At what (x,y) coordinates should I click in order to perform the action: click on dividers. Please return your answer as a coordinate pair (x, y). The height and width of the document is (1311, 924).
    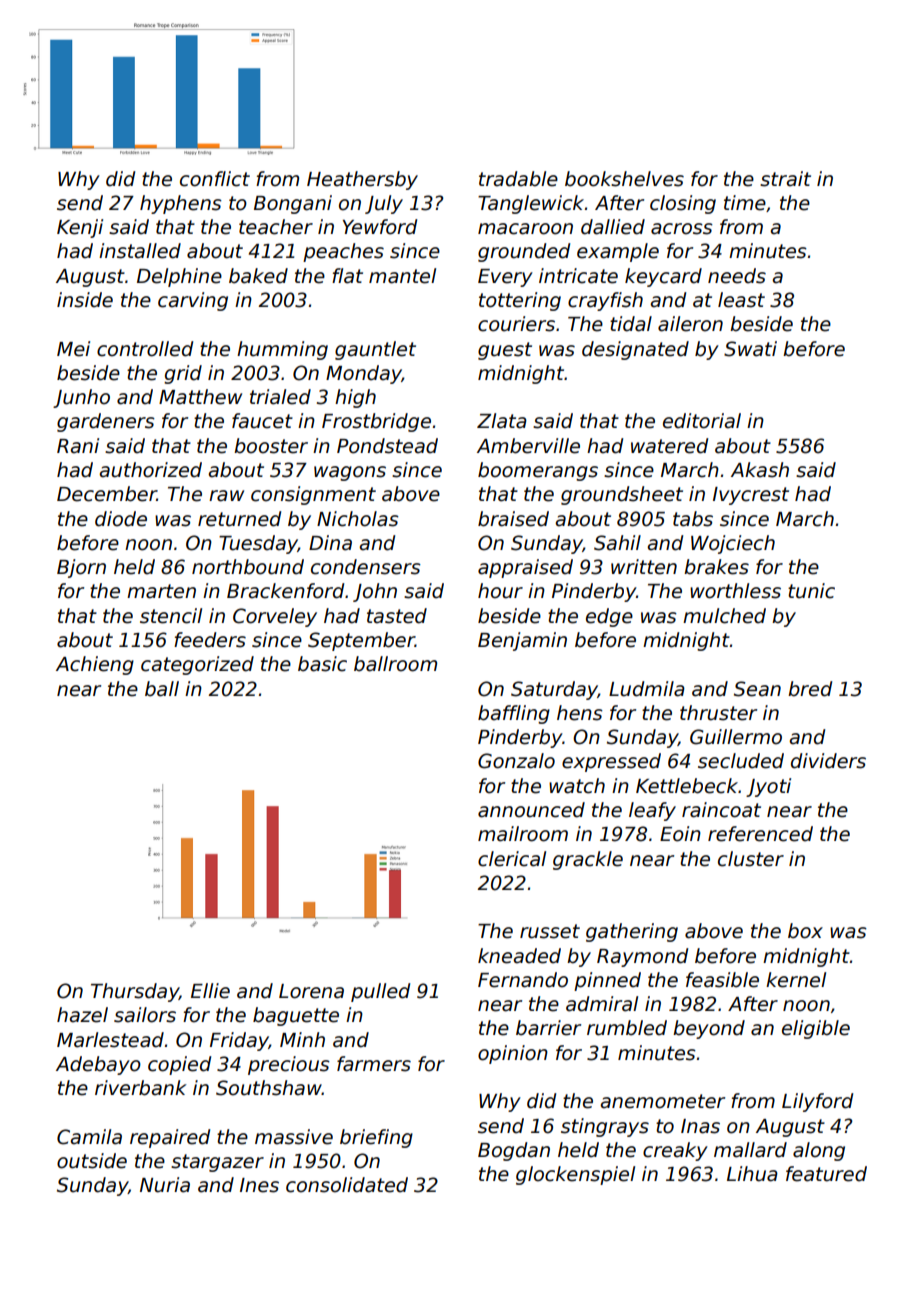
    Looking at the image, I should click on (828, 761).
